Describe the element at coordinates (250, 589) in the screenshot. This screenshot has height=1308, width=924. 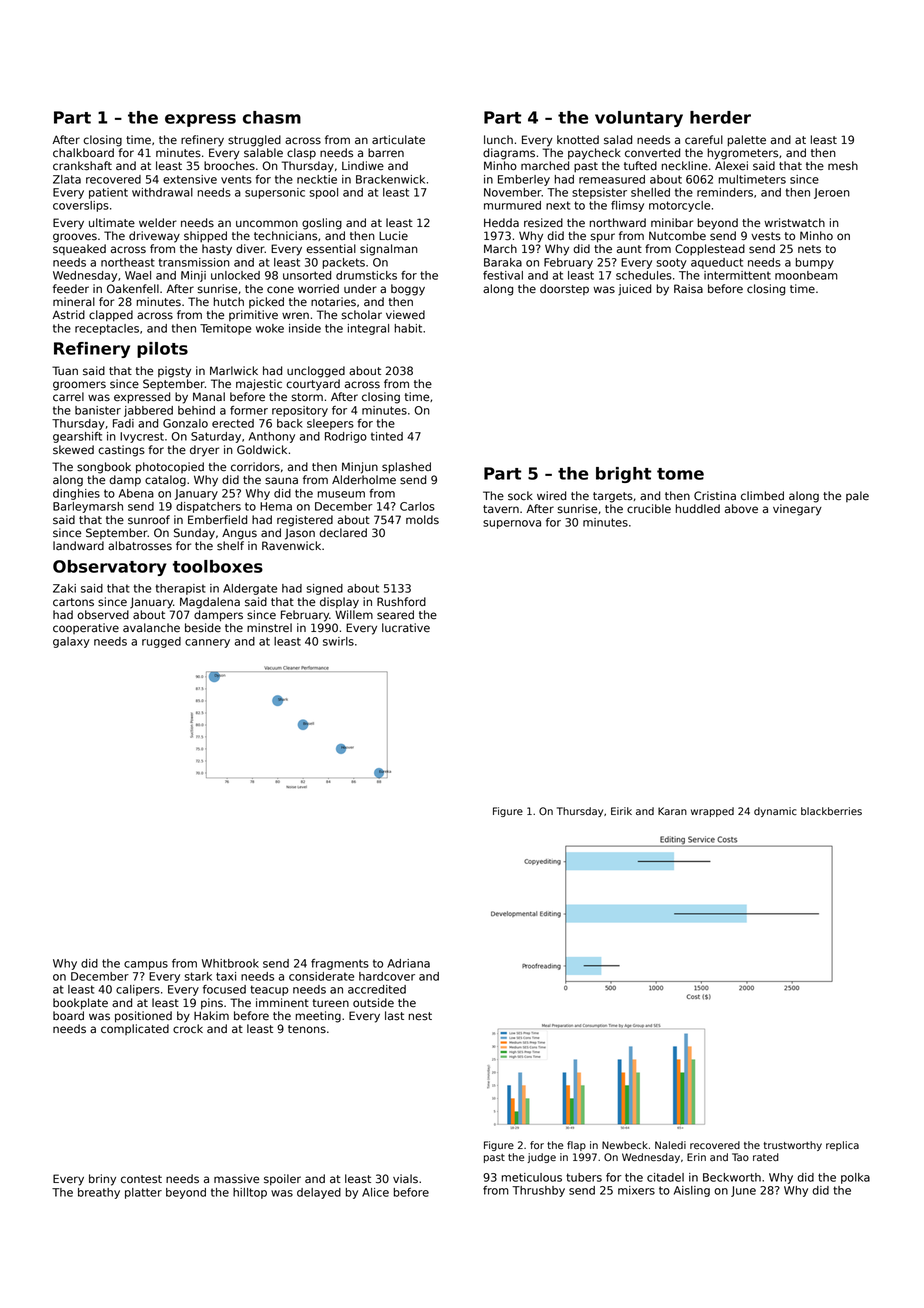
I see `Aldergate` at that location.
